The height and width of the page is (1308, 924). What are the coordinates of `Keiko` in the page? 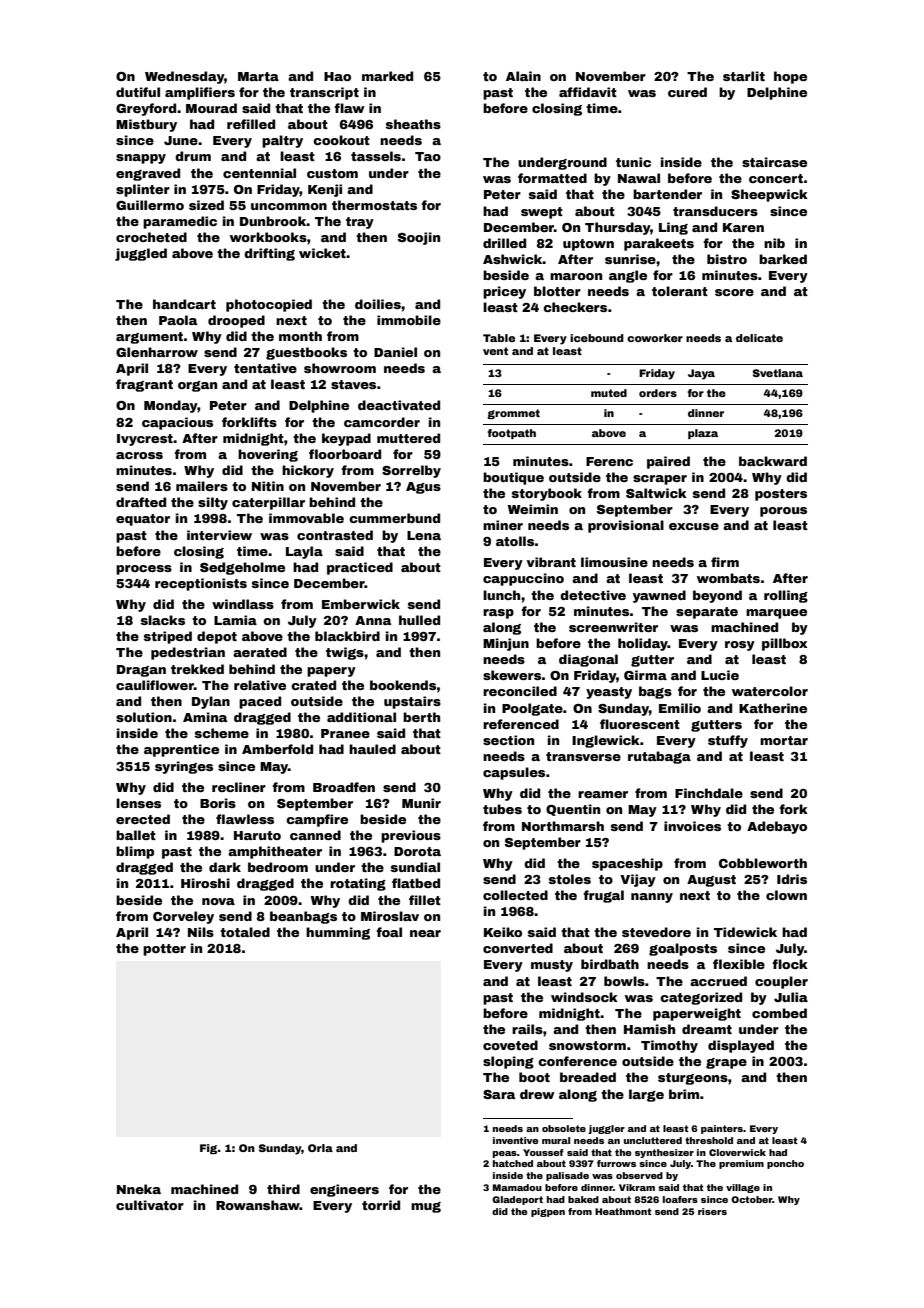 It's located at (503, 932).
